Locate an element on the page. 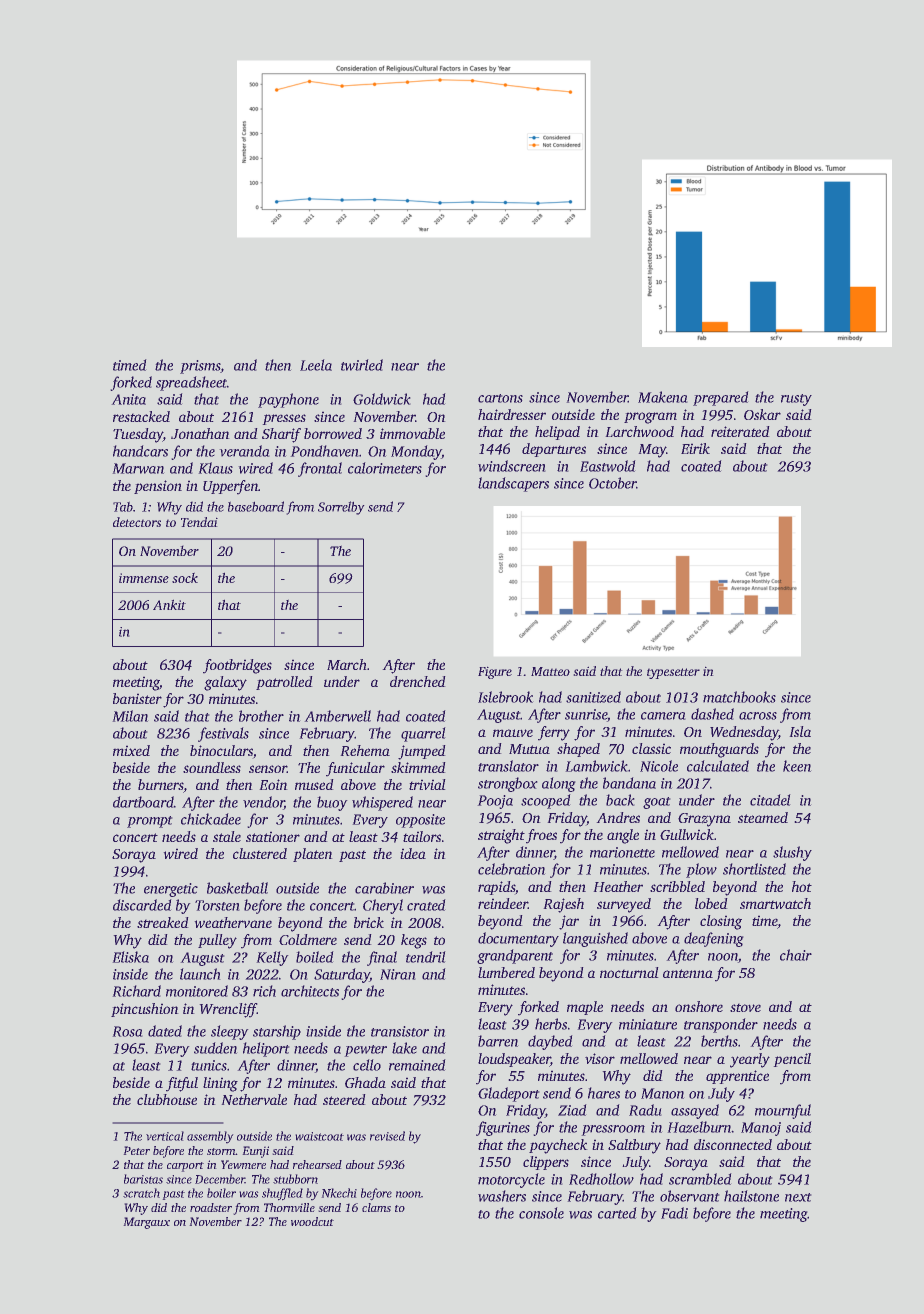 This page has height=1314, width=924. barren is located at coordinates (498, 1041).
